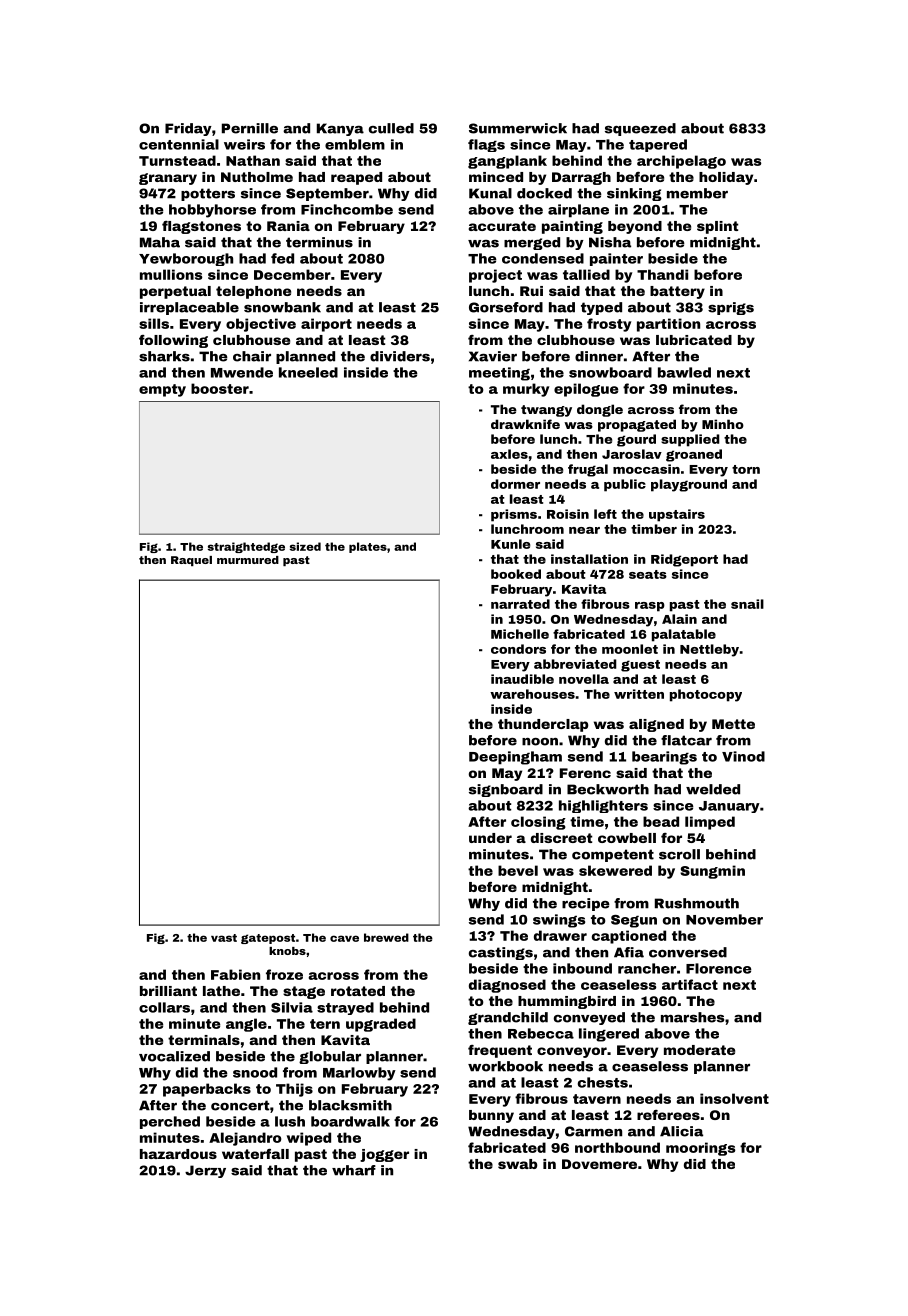 The width and height of the screenshot is (908, 1316). I want to click on empty, so click(162, 390).
